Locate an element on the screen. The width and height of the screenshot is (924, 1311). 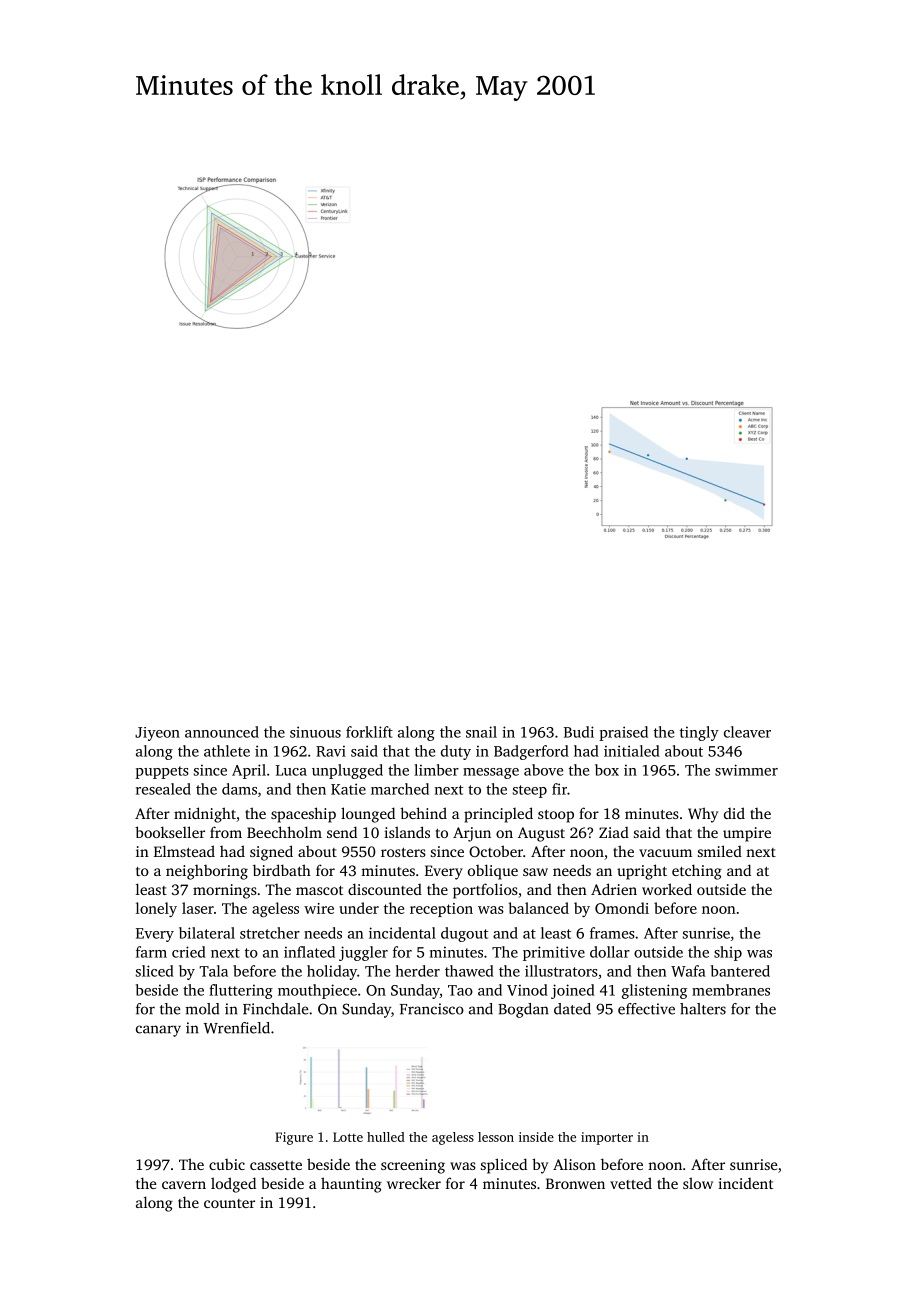
oblique is located at coordinates (493, 872).
